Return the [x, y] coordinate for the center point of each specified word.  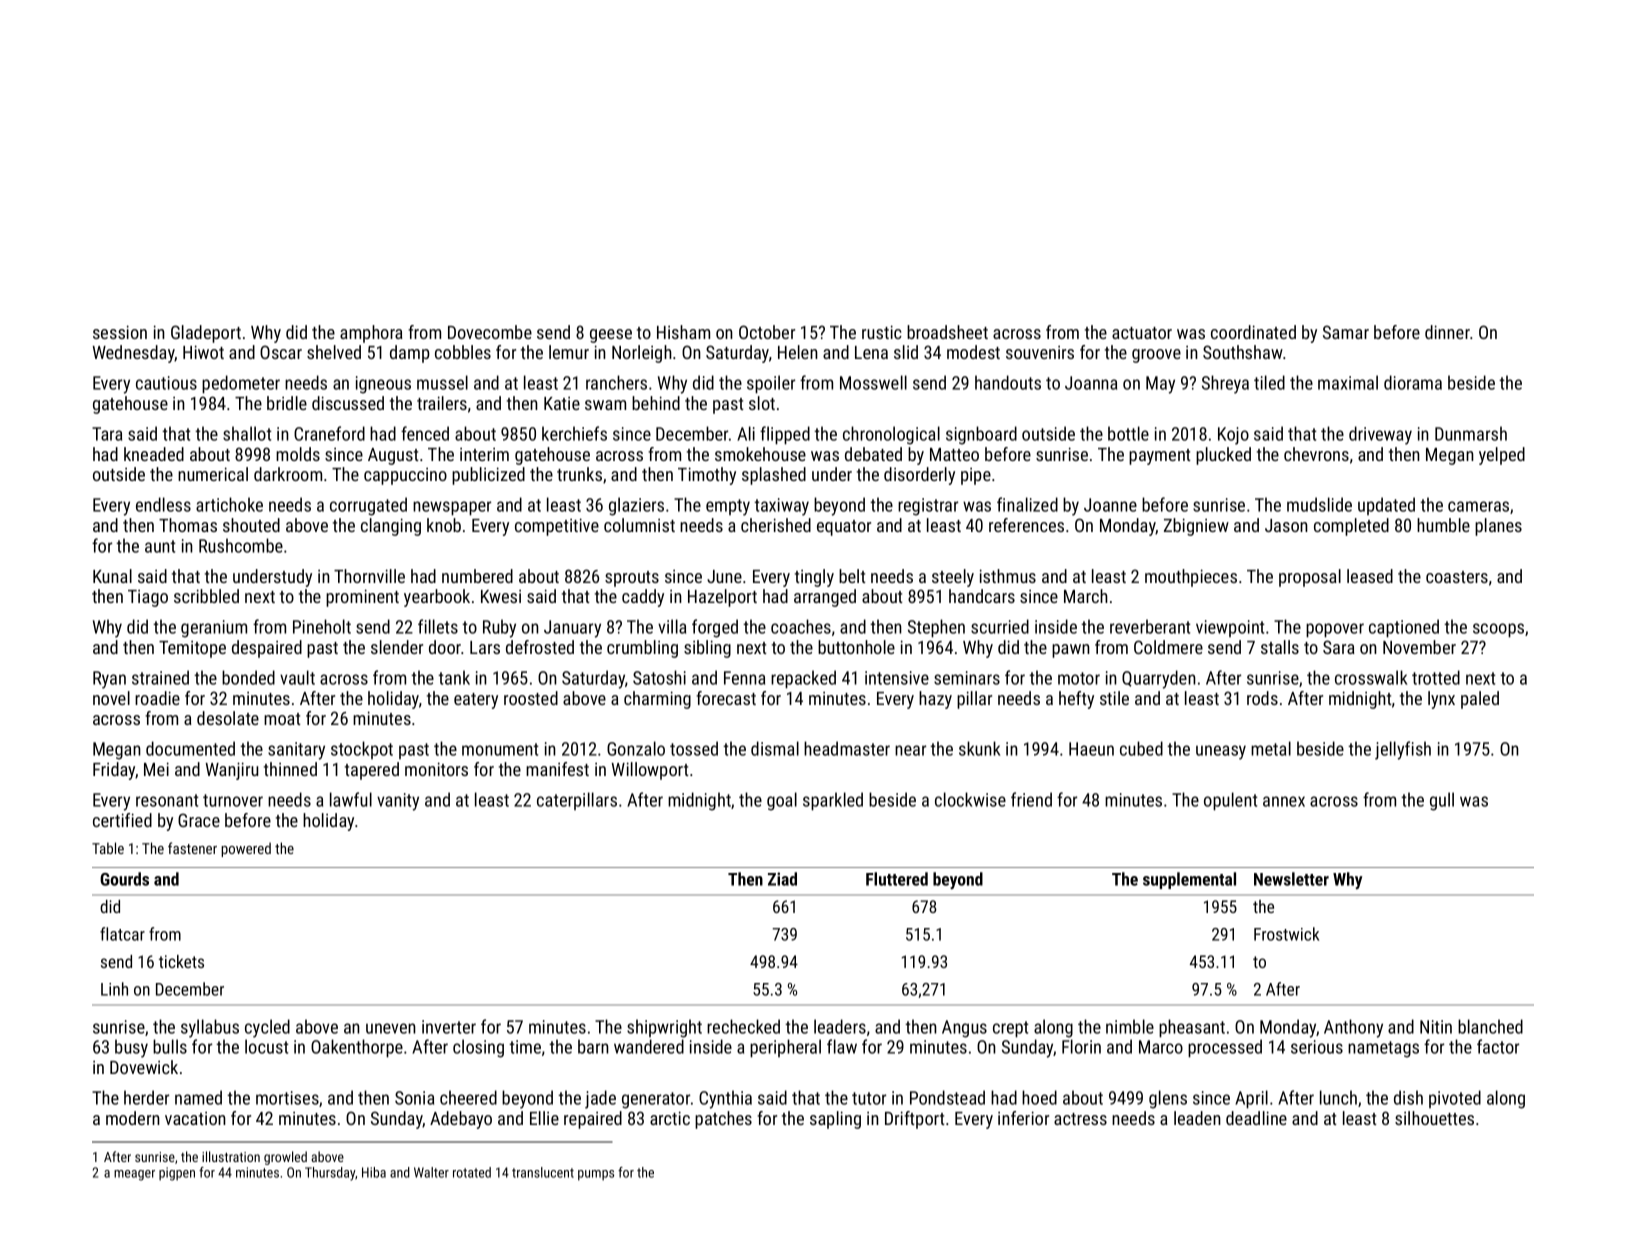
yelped [1502, 456]
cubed [1141, 748]
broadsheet [947, 332]
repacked [803, 679]
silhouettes [1434, 1118]
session [120, 332]
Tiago [148, 598]
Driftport [915, 1120]
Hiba [374, 1172]
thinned [290, 769]
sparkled [833, 801]
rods [1262, 698]
